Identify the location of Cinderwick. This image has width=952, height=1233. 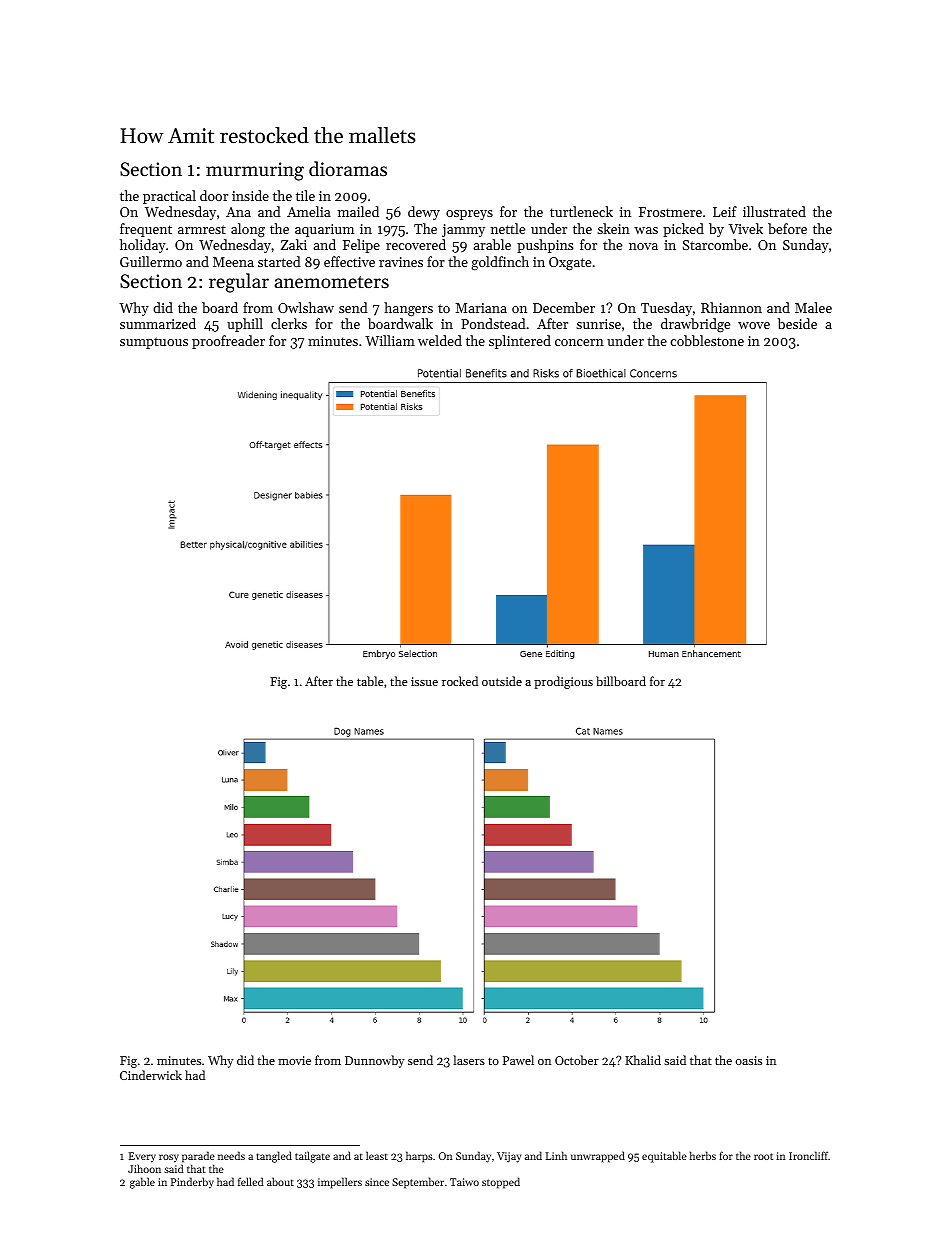
(151, 1075).
